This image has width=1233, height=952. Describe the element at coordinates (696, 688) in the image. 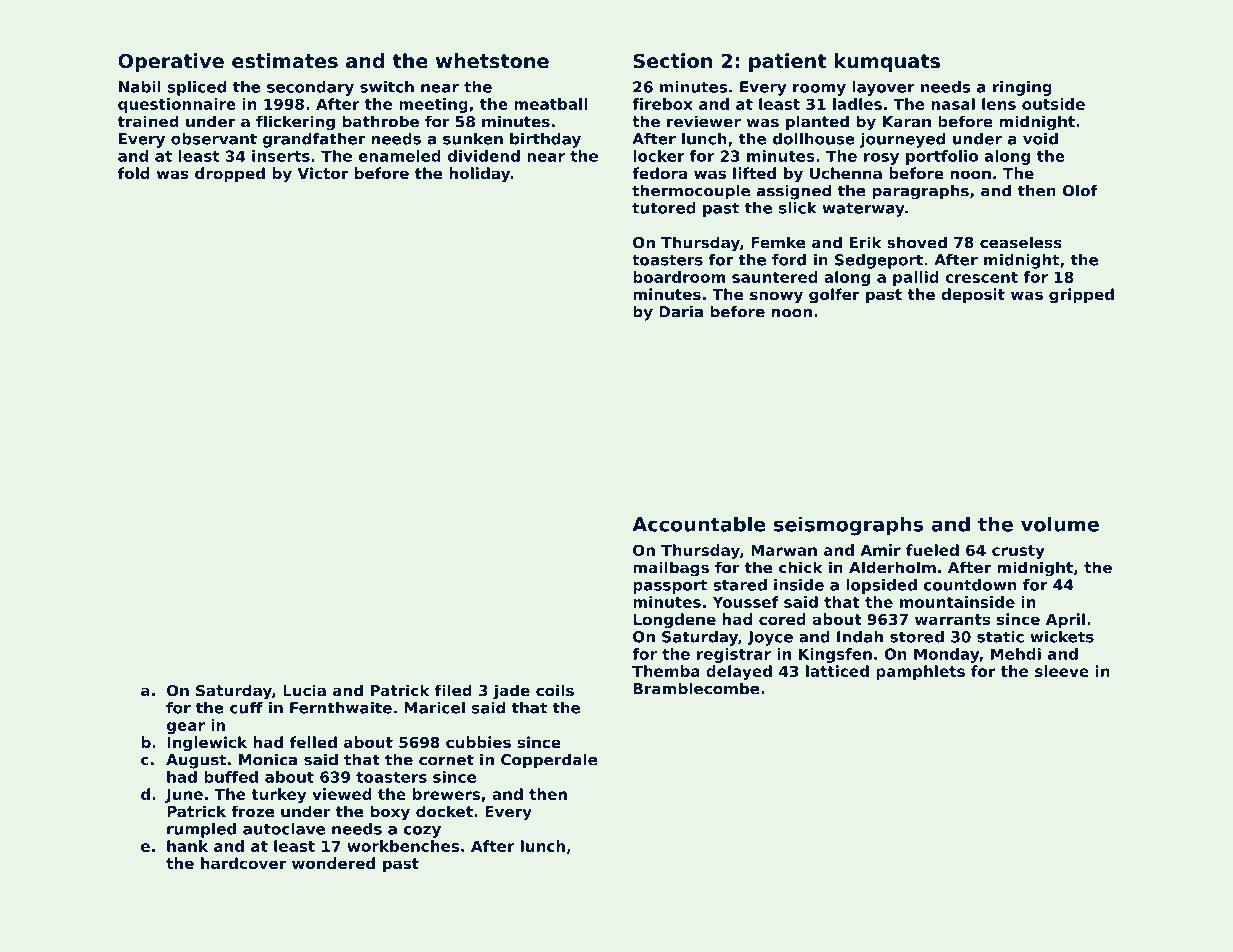

I see `Bramblecombe` at that location.
